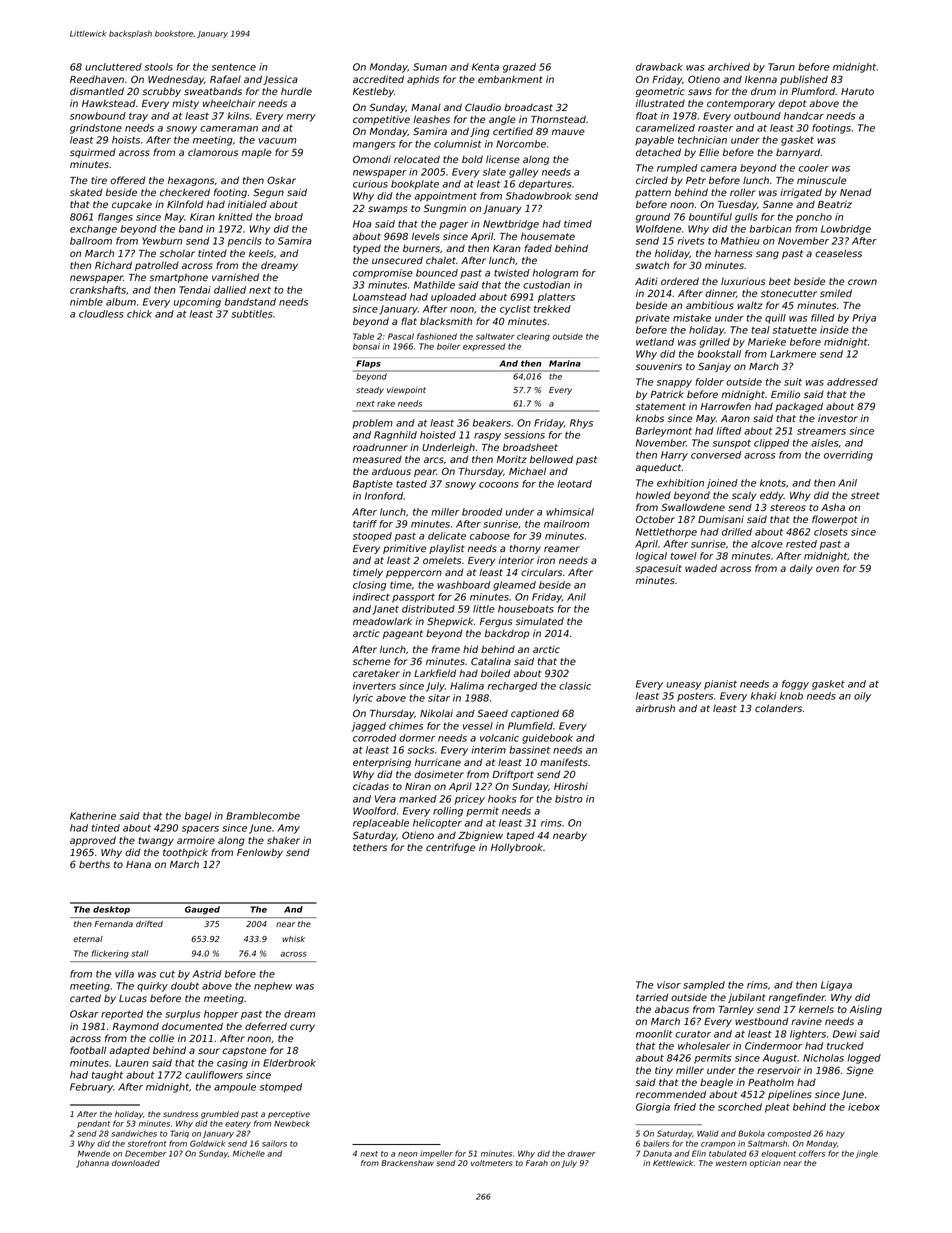 The image size is (952, 1233). What do you see at coordinates (139, 314) in the screenshot?
I see `chick` at bounding box center [139, 314].
